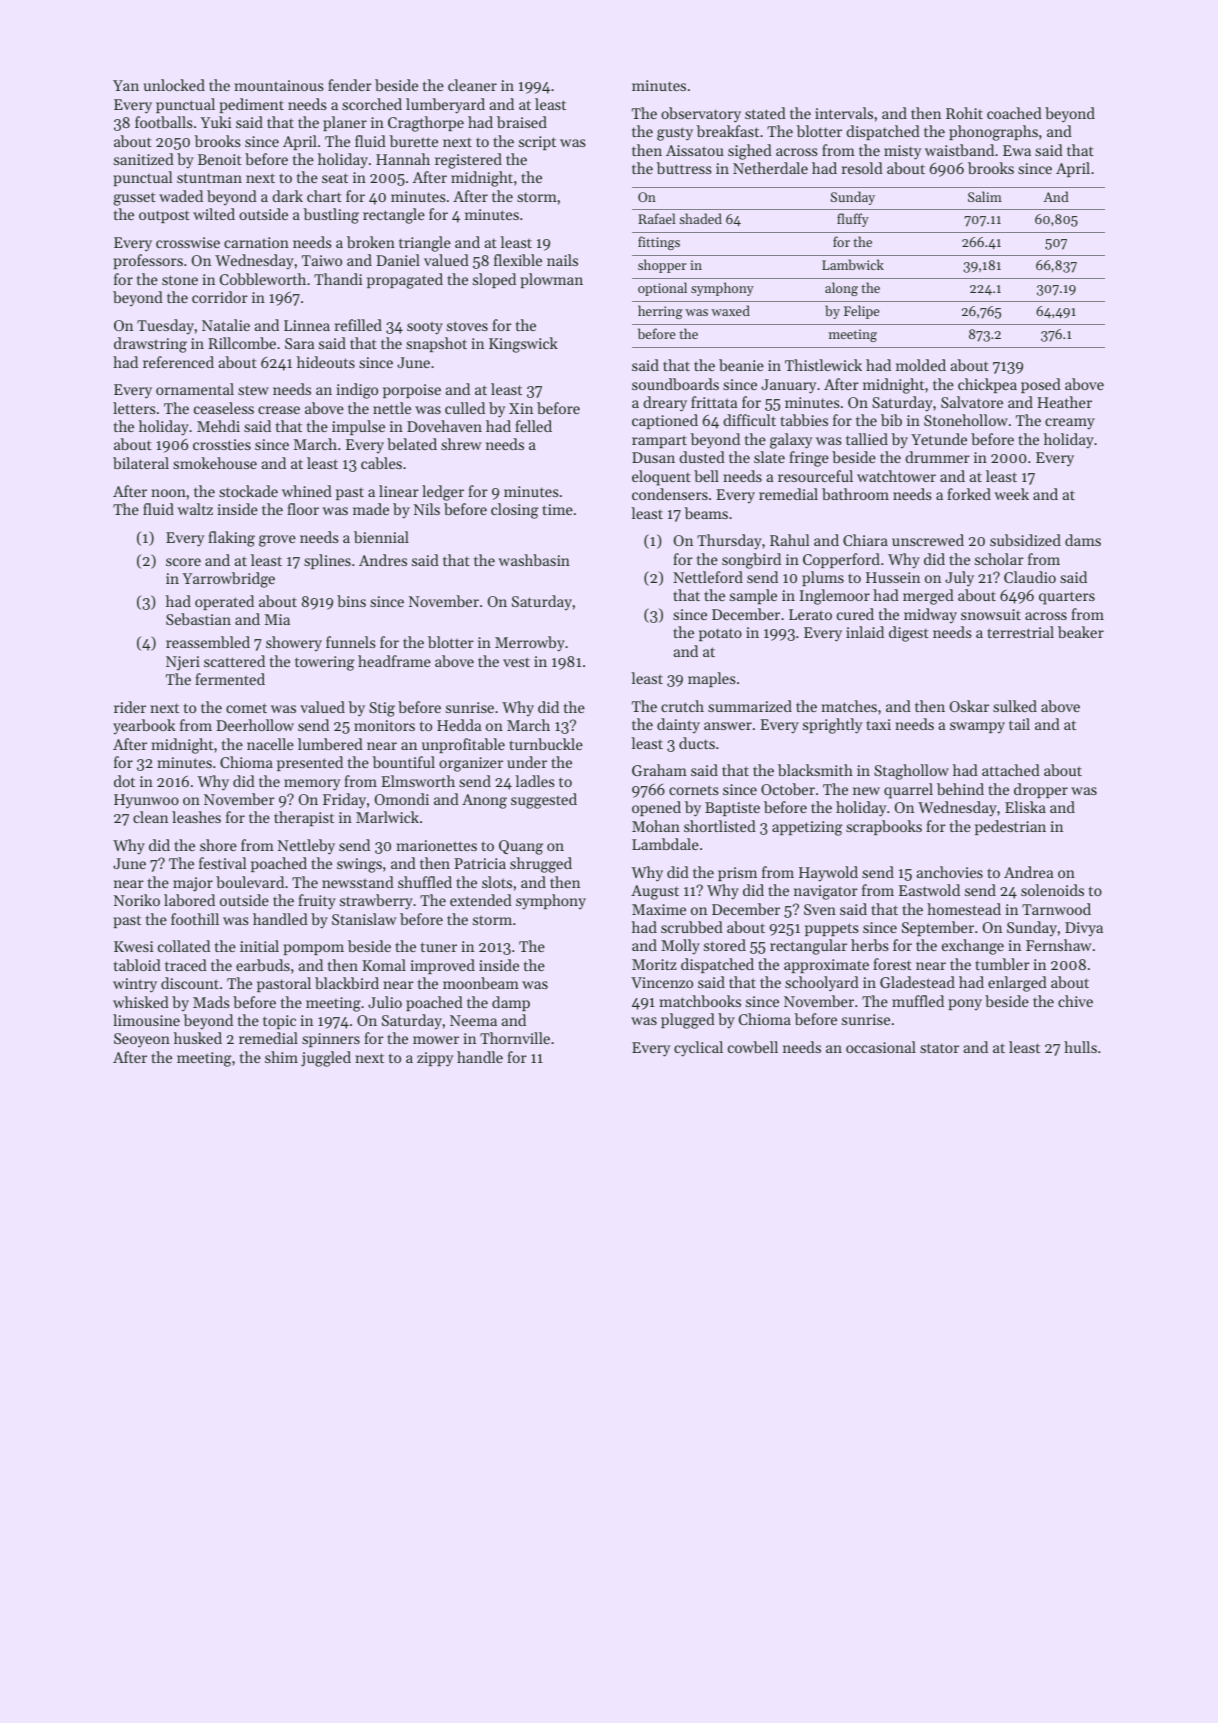 The image size is (1218, 1723). What do you see at coordinates (969, 706) in the document?
I see `Oskar` at bounding box center [969, 706].
